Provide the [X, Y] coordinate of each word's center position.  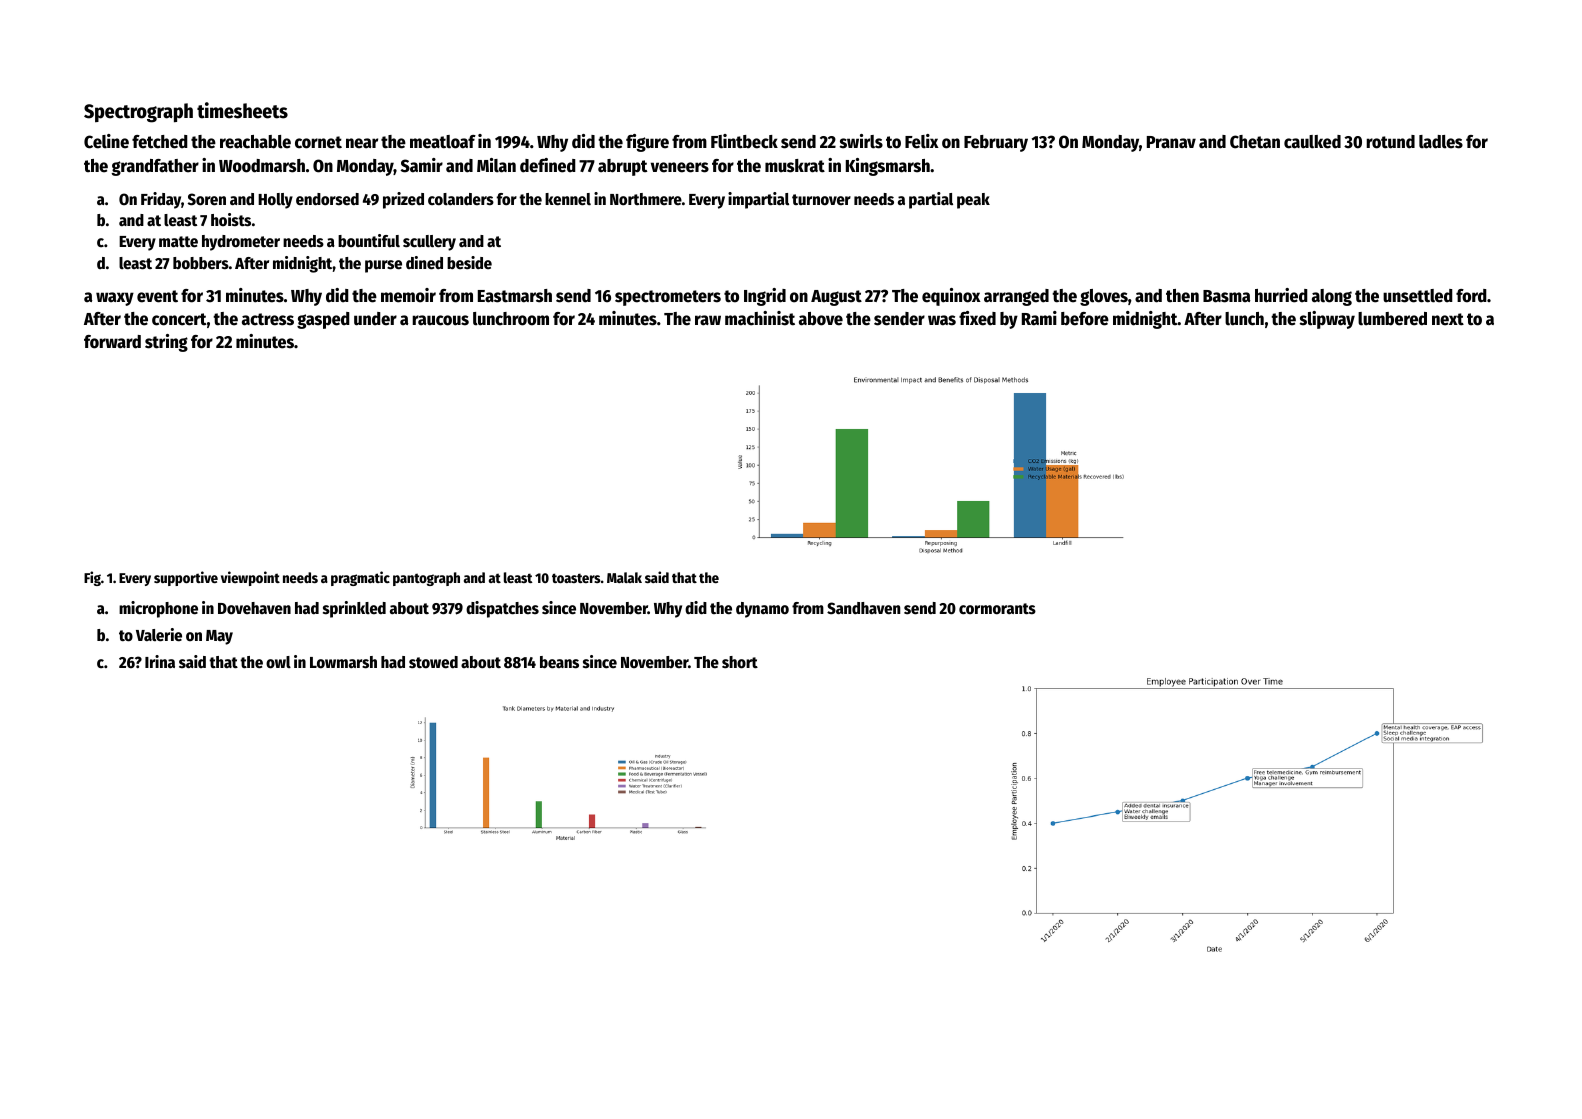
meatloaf [443, 142]
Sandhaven [863, 608]
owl [278, 662]
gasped [323, 320]
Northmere [646, 199]
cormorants [997, 609]
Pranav [1171, 142]
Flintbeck [744, 141]
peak [973, 201]
